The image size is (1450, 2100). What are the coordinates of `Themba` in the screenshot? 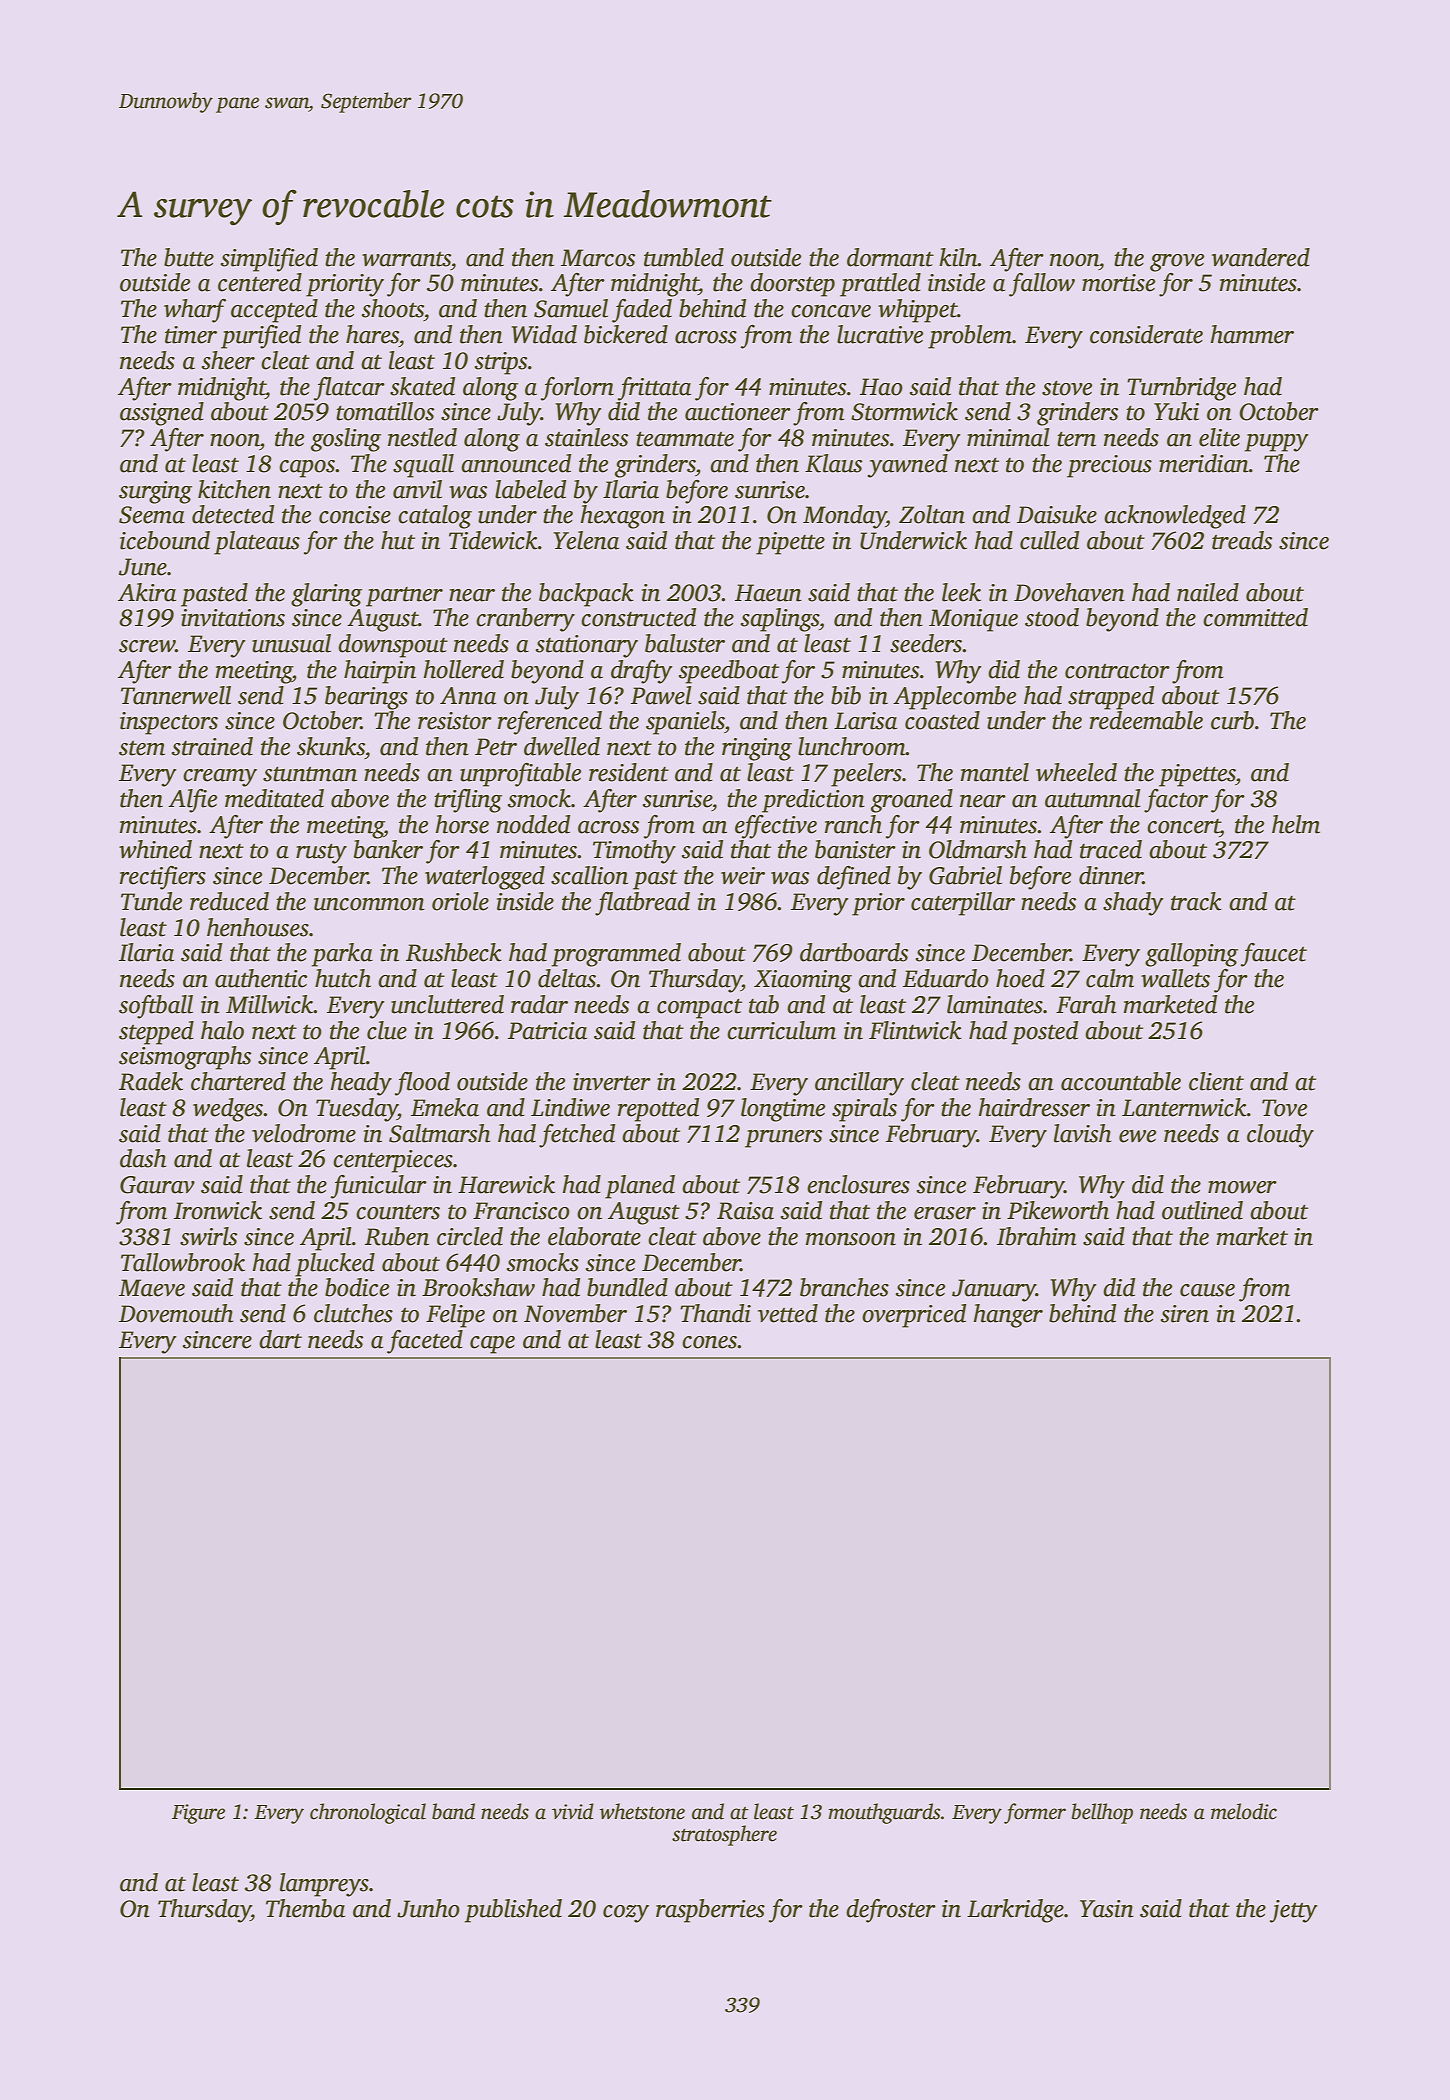 It's located at (305, 1908).
